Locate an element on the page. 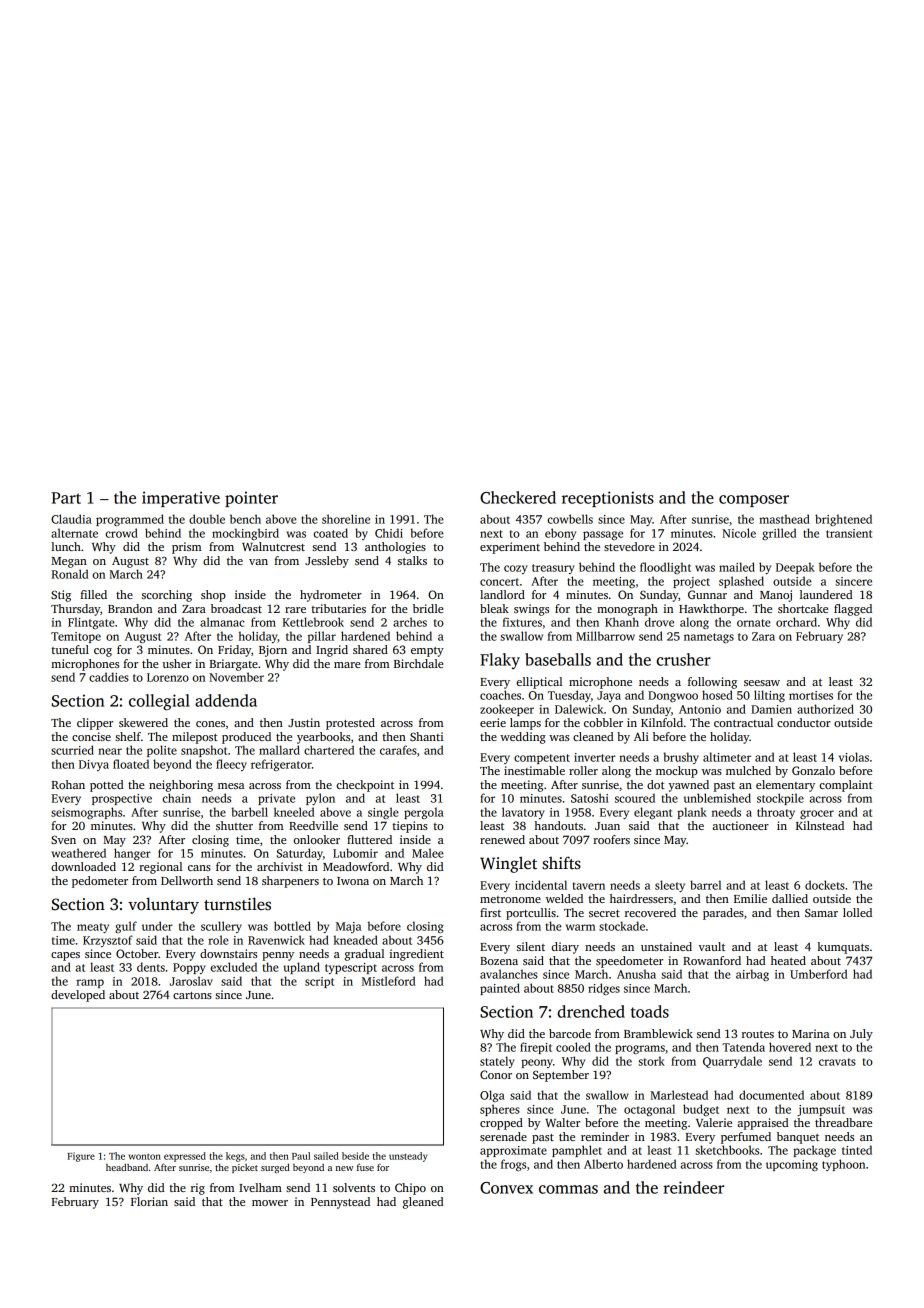 The image size is (924, 1308). cozy is located at coordinates (516, 569).
